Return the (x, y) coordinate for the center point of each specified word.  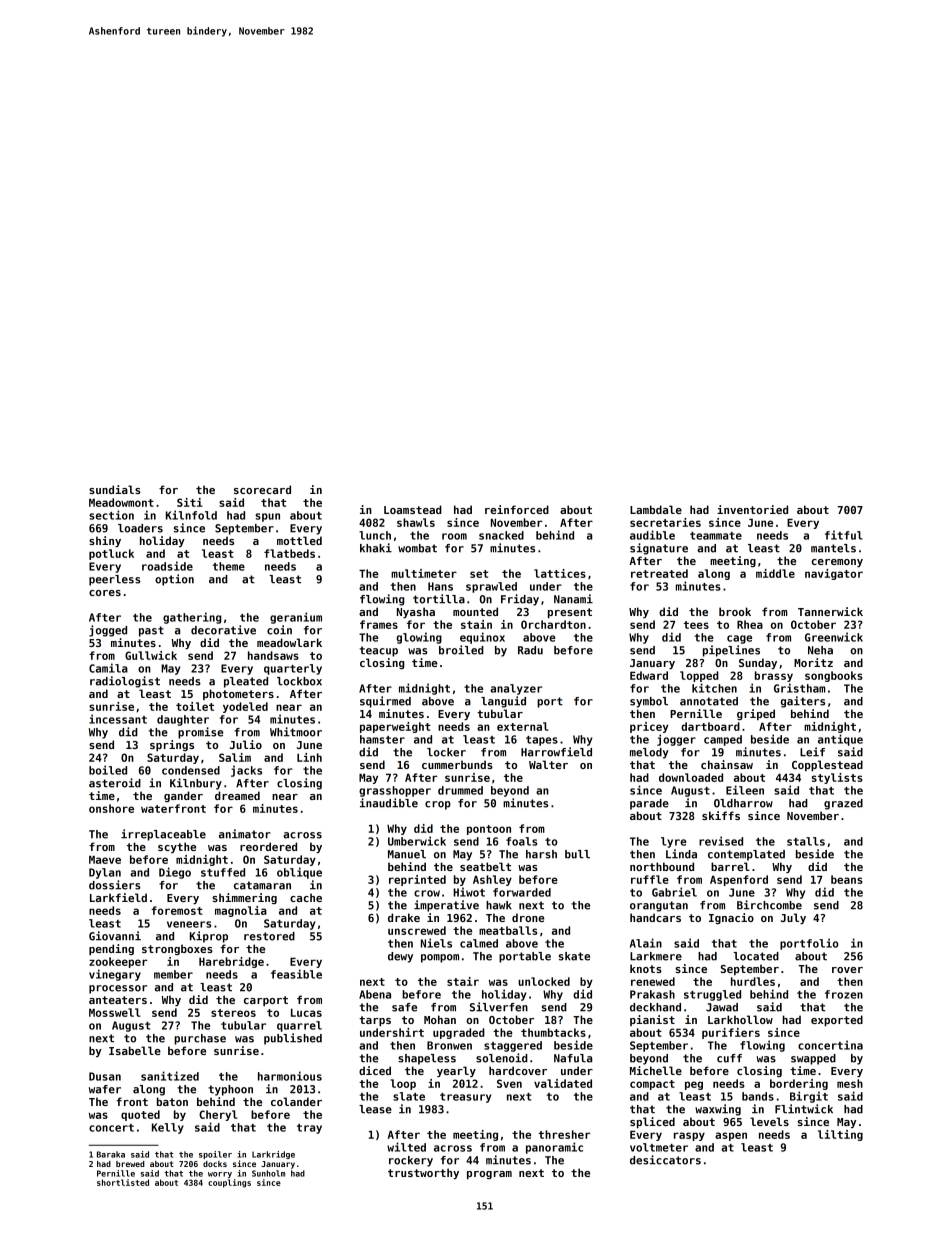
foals (521, 841)
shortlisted (123, 1182)
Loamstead (413, 509)
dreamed (237, 795)
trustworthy (423, 1173)
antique (840, 740)
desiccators (665, 1160)
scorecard (262, 489)
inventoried (752, 509)
